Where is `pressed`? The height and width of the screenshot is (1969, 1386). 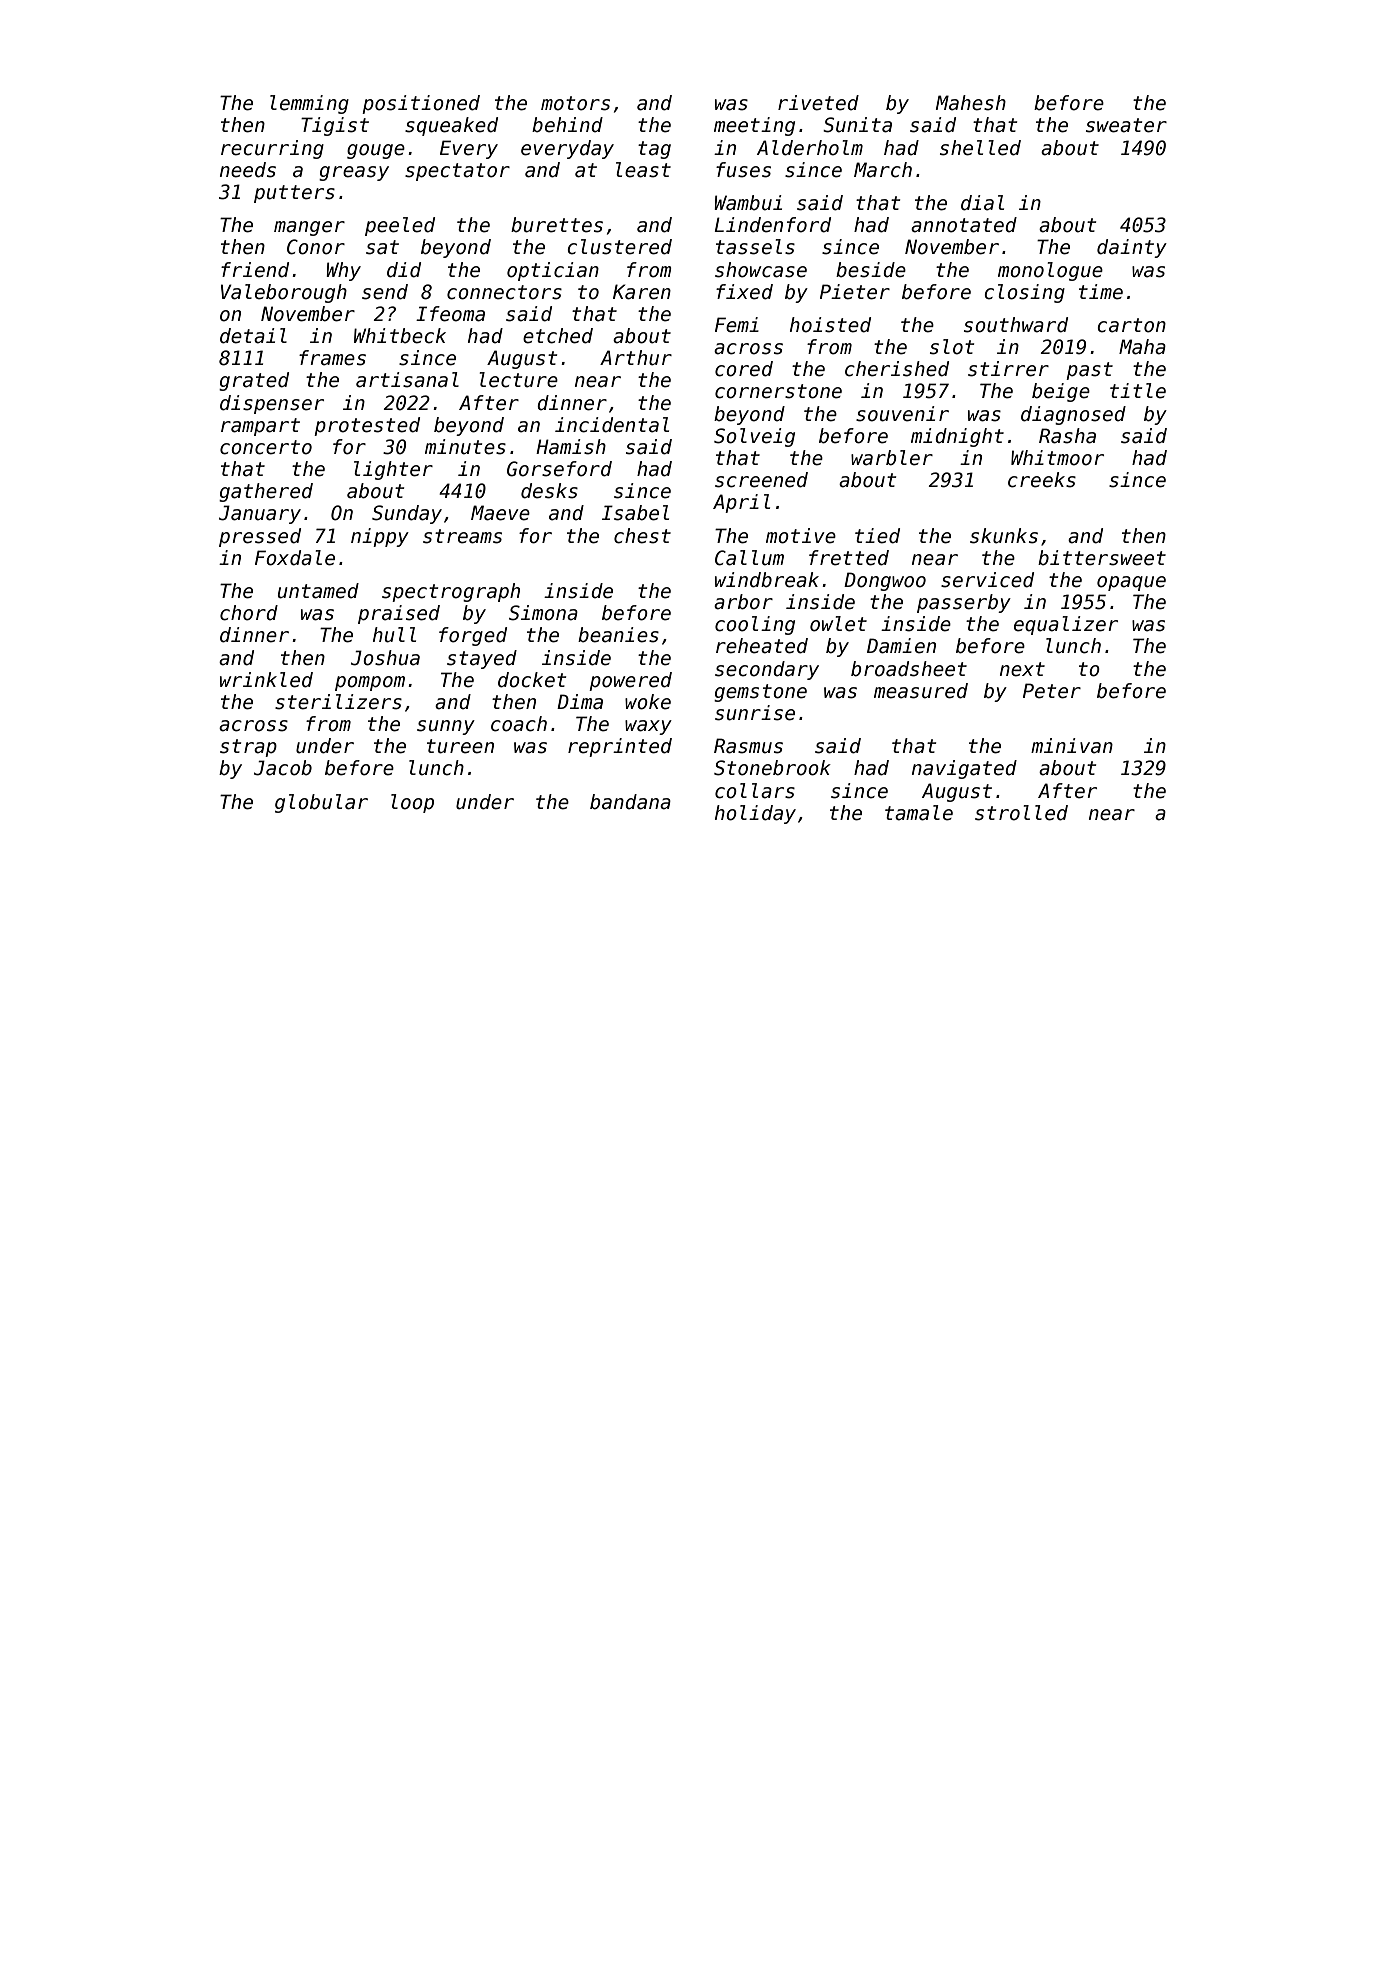
pressed is located at coordinates (260, 537).
